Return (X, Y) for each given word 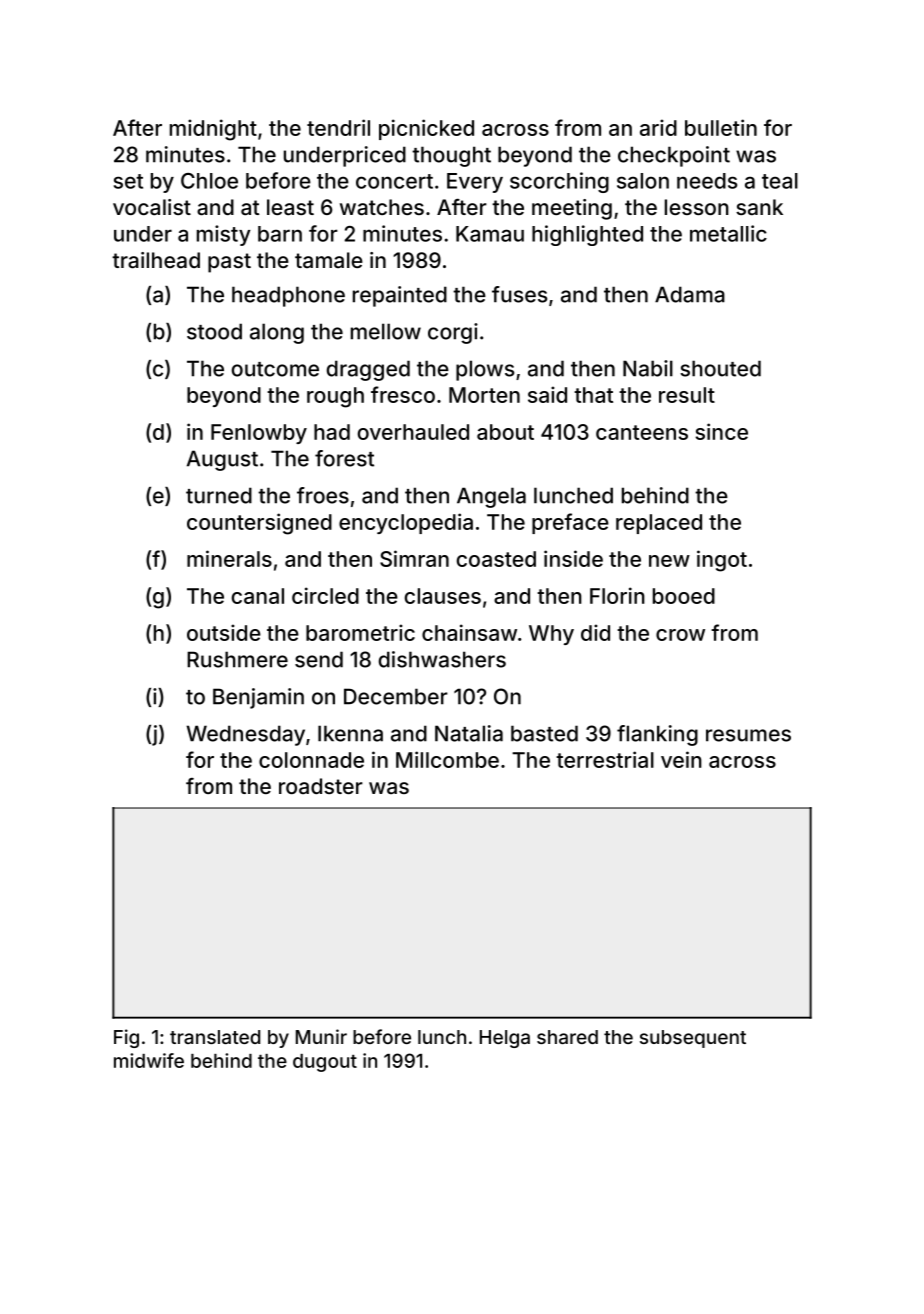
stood (214, 331)
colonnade (311, 760)
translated (215, 1037)
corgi (453, 333)
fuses (519, 294)
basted (544, 733)
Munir (321, 1036)
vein (681, 759)
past (229, 263)
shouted (720, 368)
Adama (690, 294)
